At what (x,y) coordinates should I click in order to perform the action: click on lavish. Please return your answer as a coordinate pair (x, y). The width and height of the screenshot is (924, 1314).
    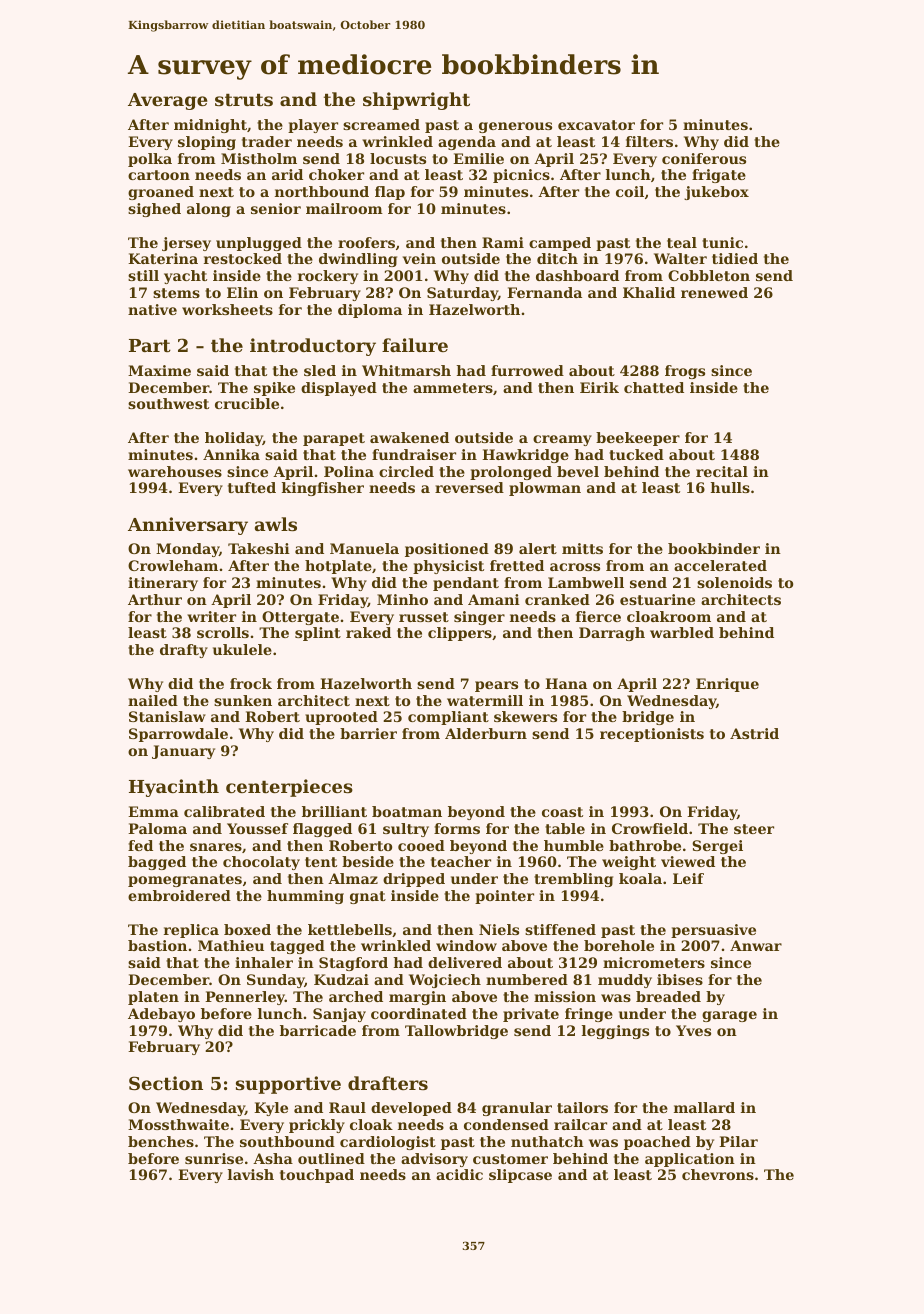
    Looking at the image, I should click on (251, 1174).
